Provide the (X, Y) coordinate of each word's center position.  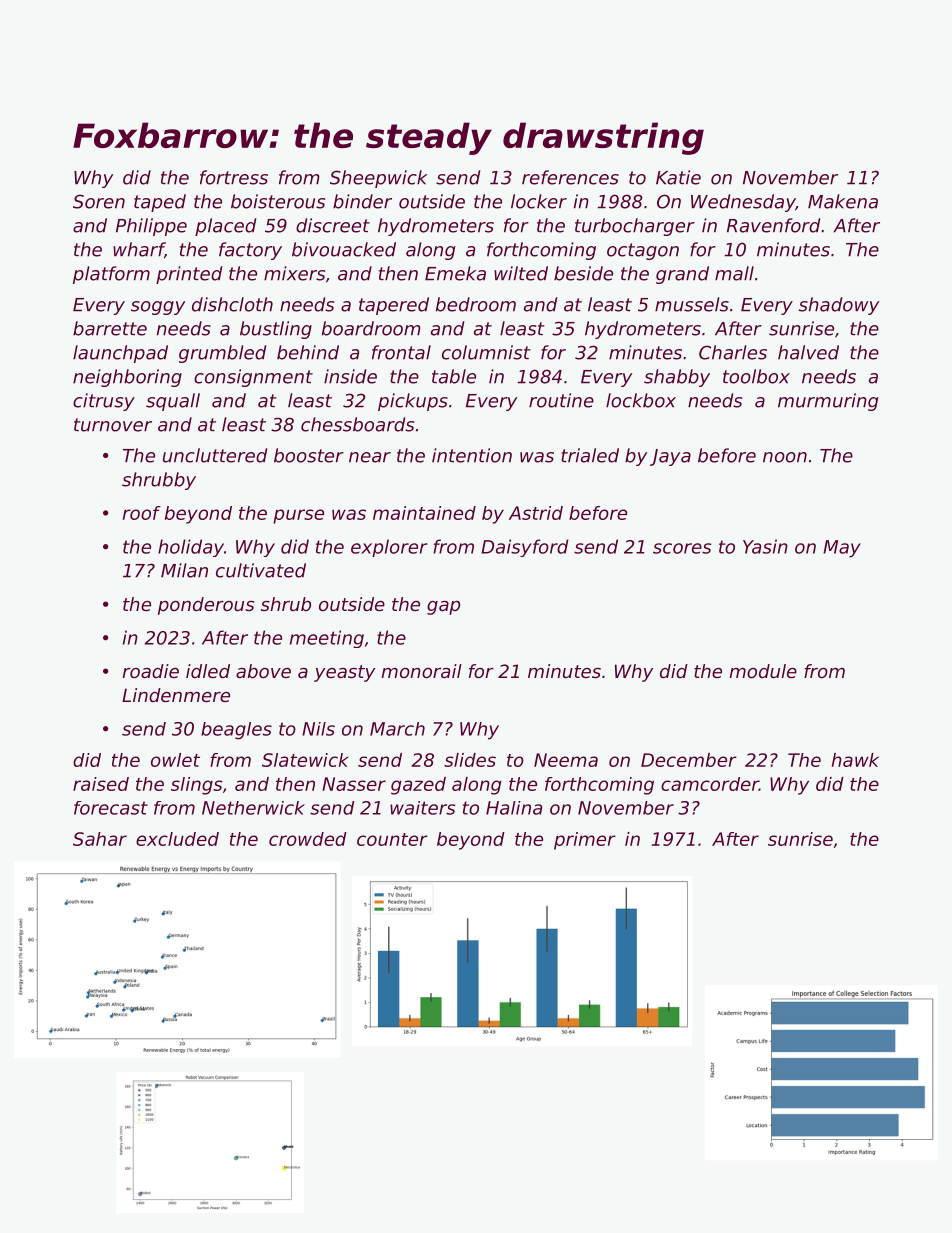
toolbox (756, 376)
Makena (843, 201)
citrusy (104, 402)
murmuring (828, 402)
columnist (486, 352)
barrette (110, 328)
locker (539, 201)
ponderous (206, 606)
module (763, 671)
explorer (389, 548)
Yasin (765, 546)
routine (561, 400)
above (263, 671)
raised (101, 784)
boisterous (278, 201)
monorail (421, 671)
